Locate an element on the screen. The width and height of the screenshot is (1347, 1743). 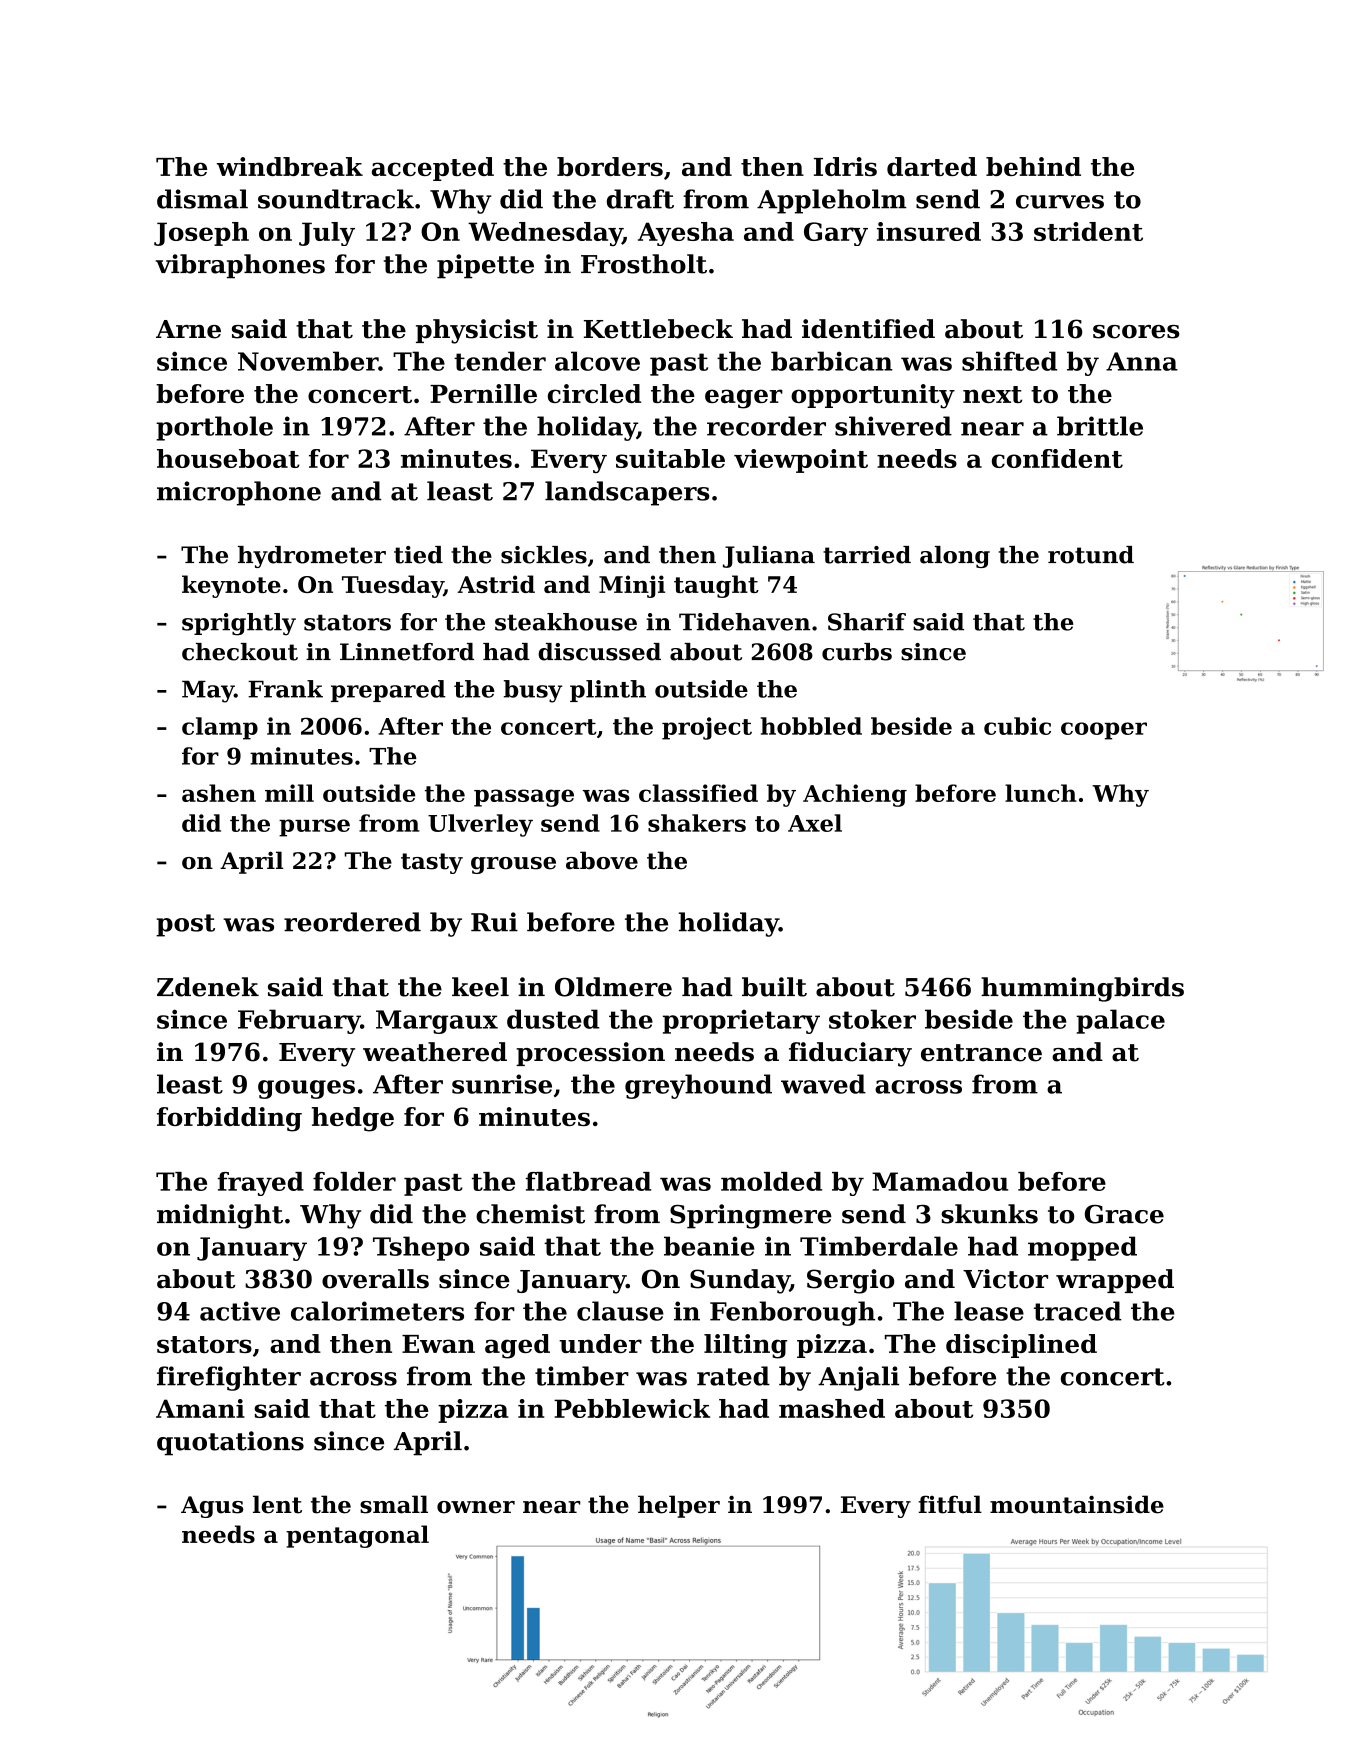
hummingbirds is located at coordinates (1082, 989).
